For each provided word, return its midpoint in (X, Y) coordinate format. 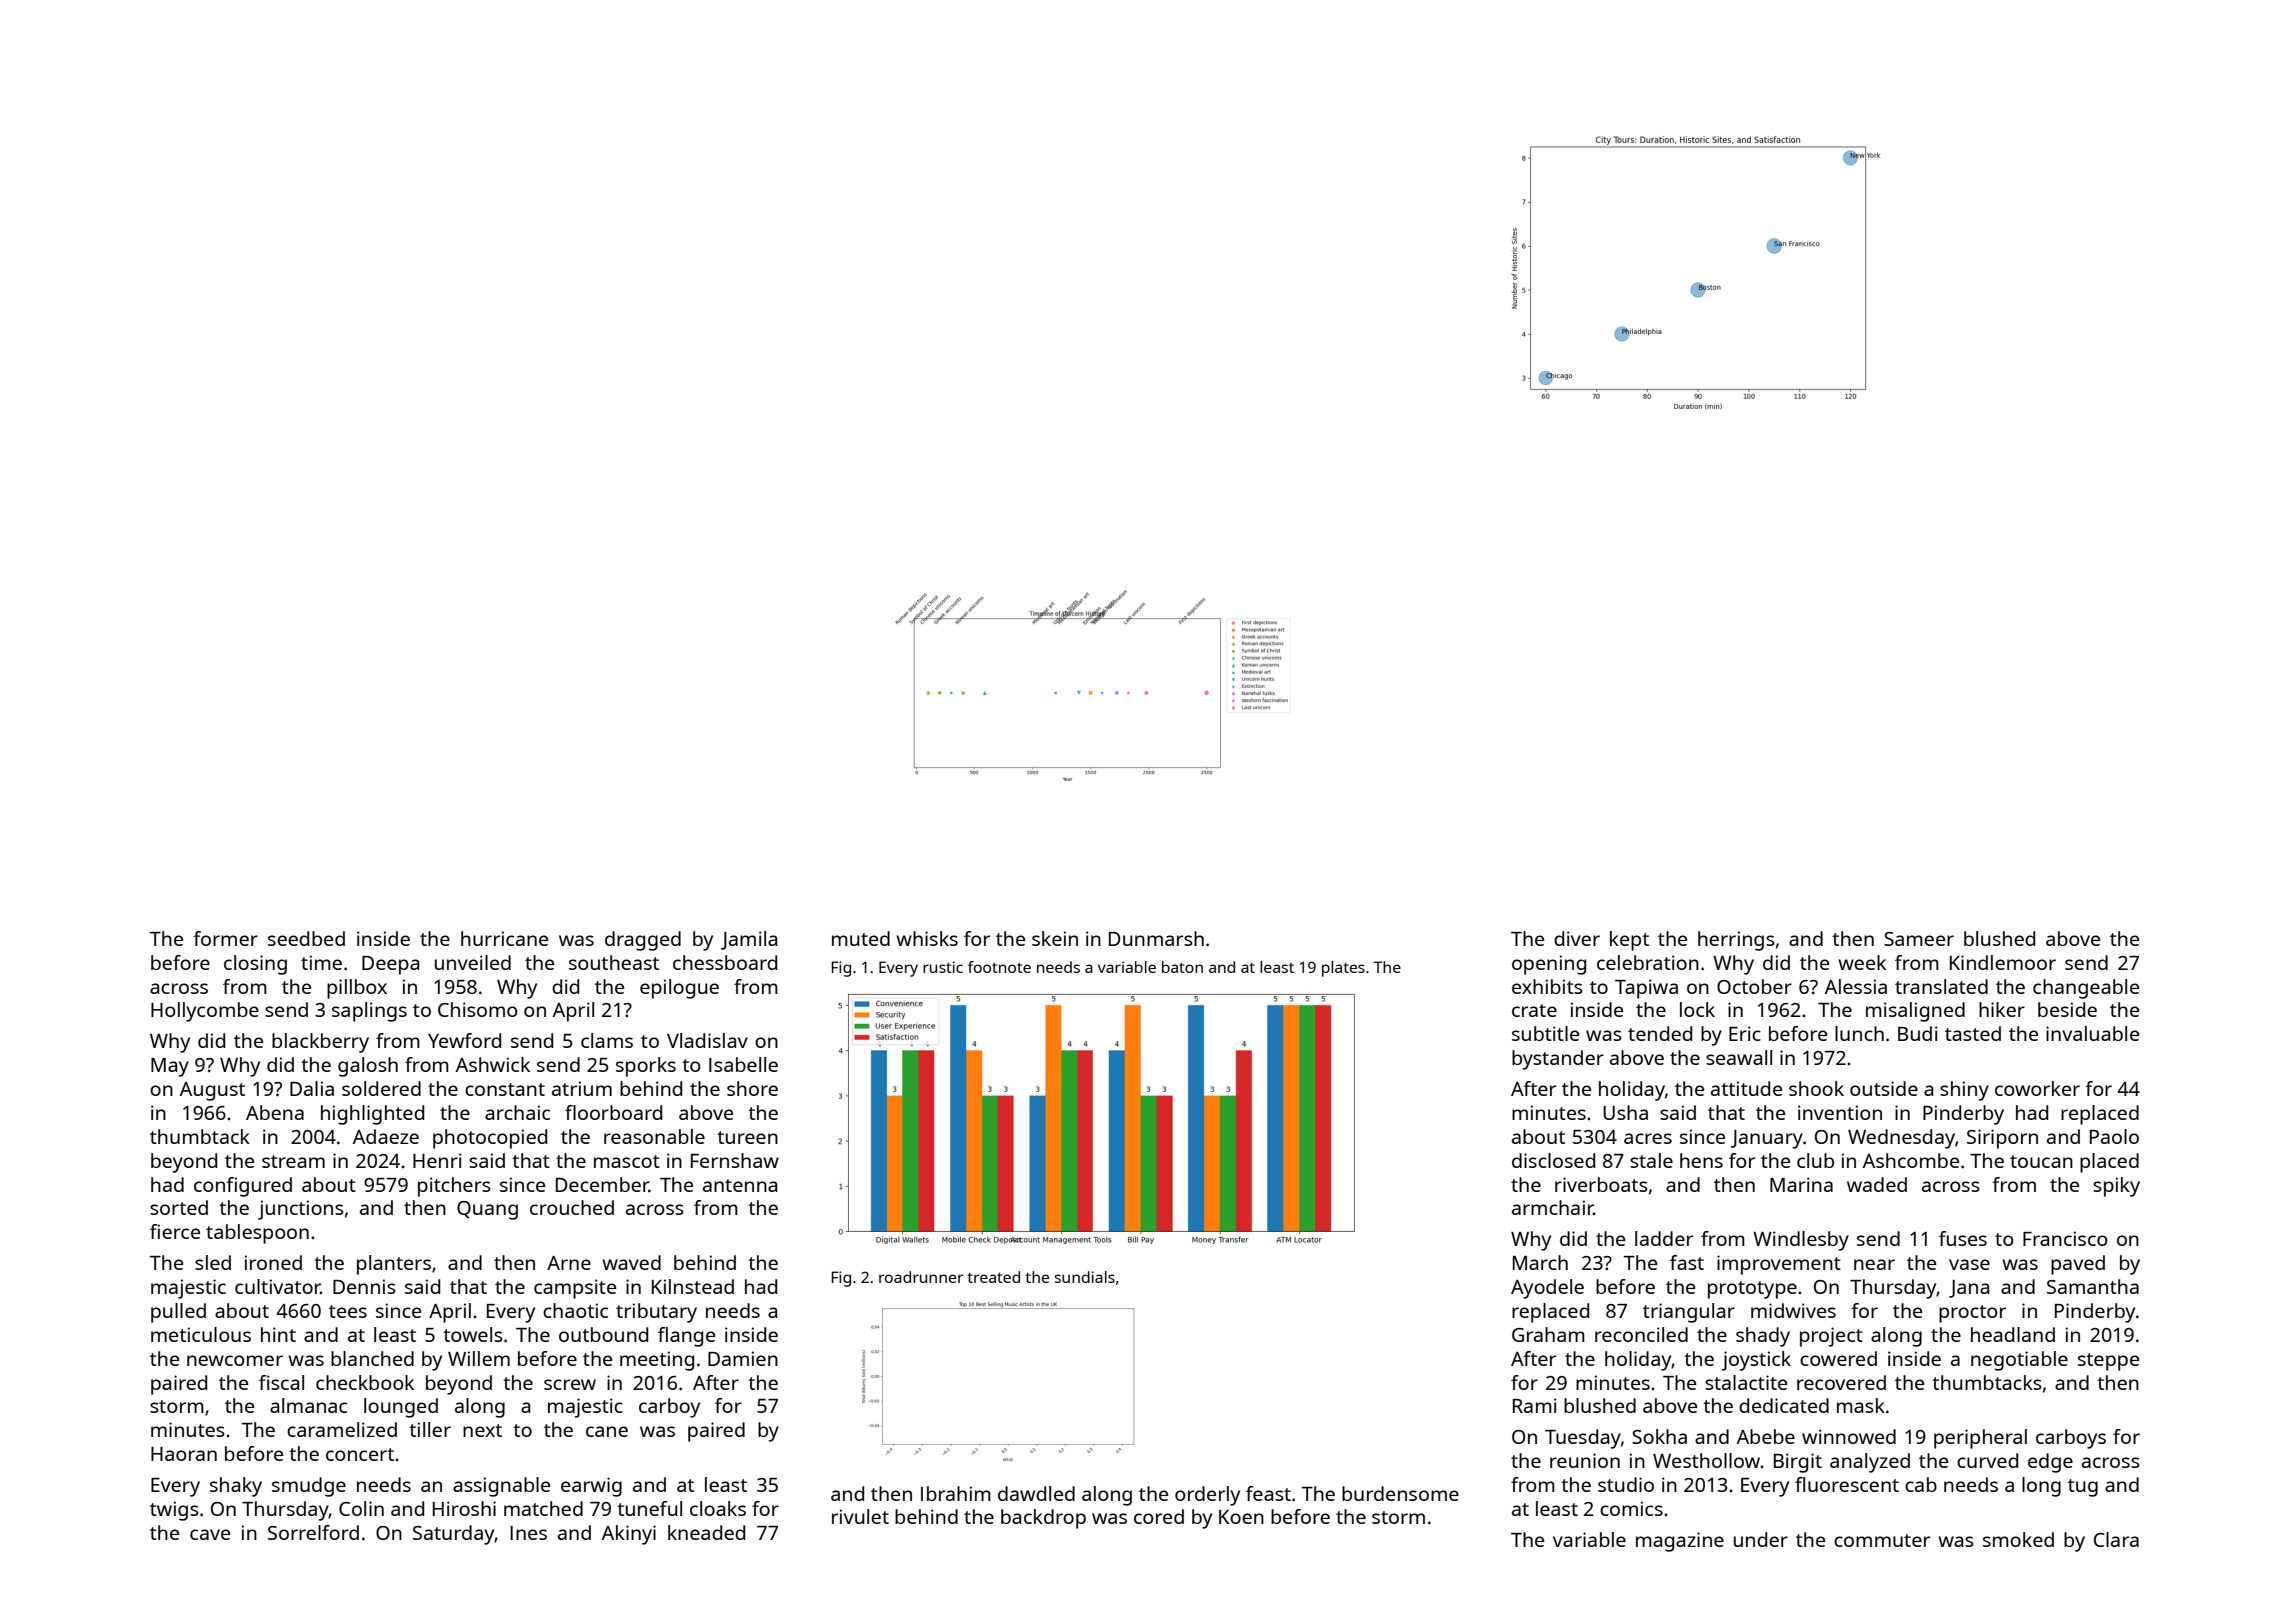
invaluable (2092, 1033)
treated (993, 1277)
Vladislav (707, 1040)
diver (1577, 938)
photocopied (490, 1139)
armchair (1553, 1207)
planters (394, 1265)
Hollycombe (205, 1012)
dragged (643, 941)
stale (1651, 1160)
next (482, 1430)
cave (210, 1534)
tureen (747, 1137)
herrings (1736, 941)
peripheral (1980, 1439)
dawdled (1036, 1493)
